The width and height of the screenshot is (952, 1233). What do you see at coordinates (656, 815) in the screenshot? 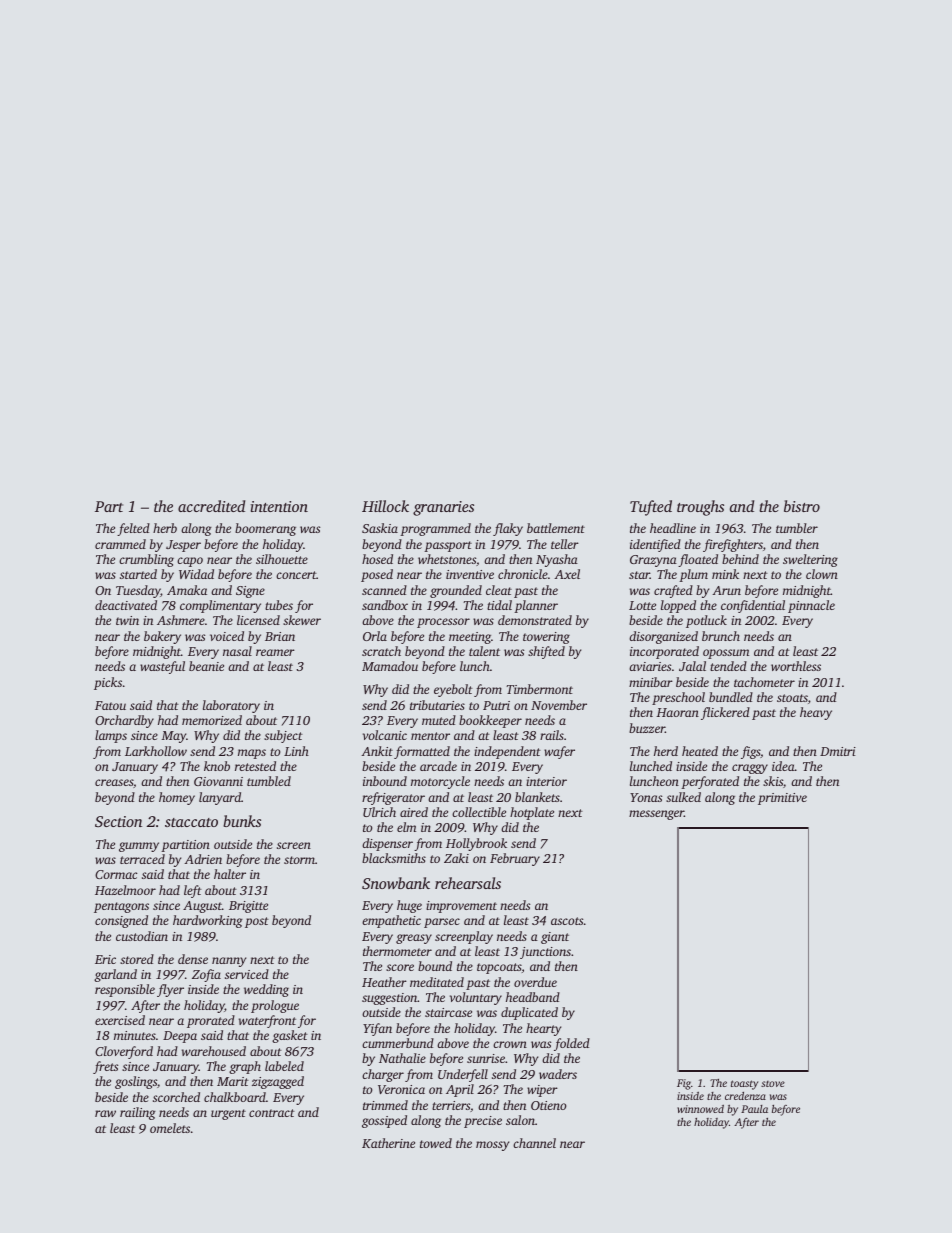
I see `messenger` at bounding box center [656, 815].
